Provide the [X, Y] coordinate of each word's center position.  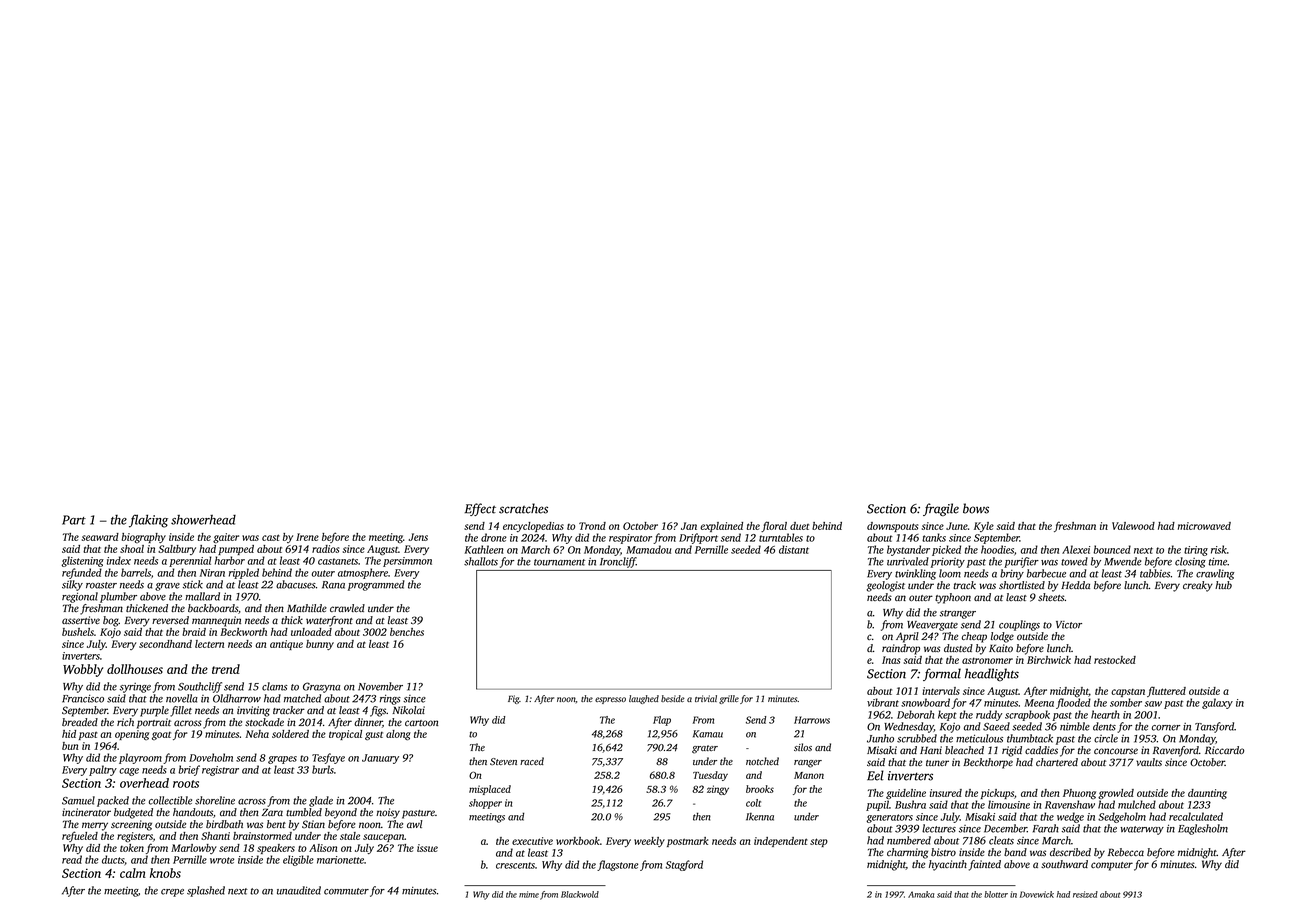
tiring [1196, 551]
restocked [1115, 660]
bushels [78, 632]
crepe [172, 893]
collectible [170, 800]
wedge [1070, 817]
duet [799, 526]
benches [407, 632]
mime [529, 894]
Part [74, 520]
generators [889, 818]
